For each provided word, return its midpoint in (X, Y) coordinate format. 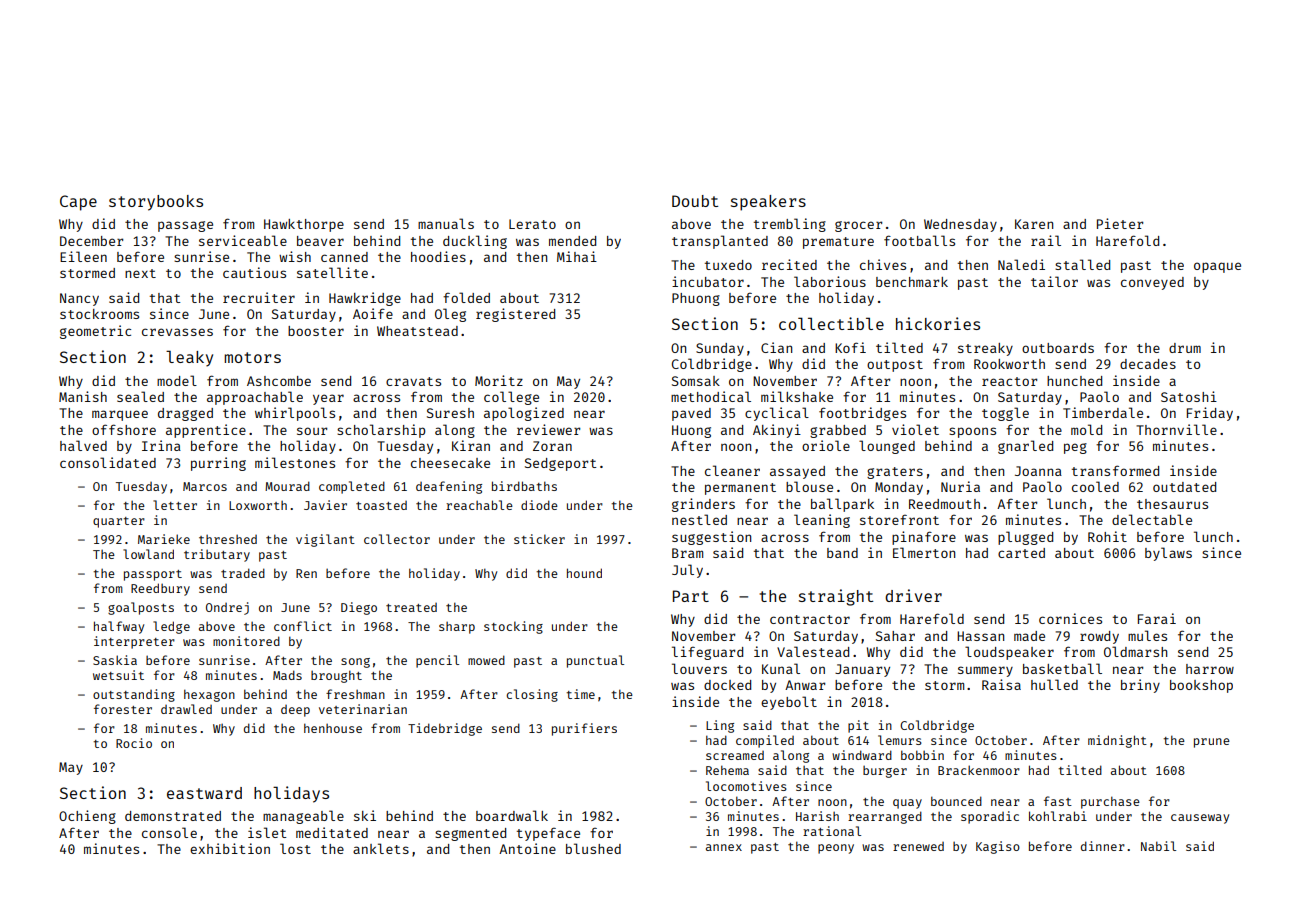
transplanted (720, 242)
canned (344, 257)
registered (515, 315)
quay (907, 804)
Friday (1210, 414)
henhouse (333, 728)
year (328, 399)
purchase (1110, 802)
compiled (765, 741)
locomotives (746, 786)
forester (123, 709)
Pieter (1120, 223)
